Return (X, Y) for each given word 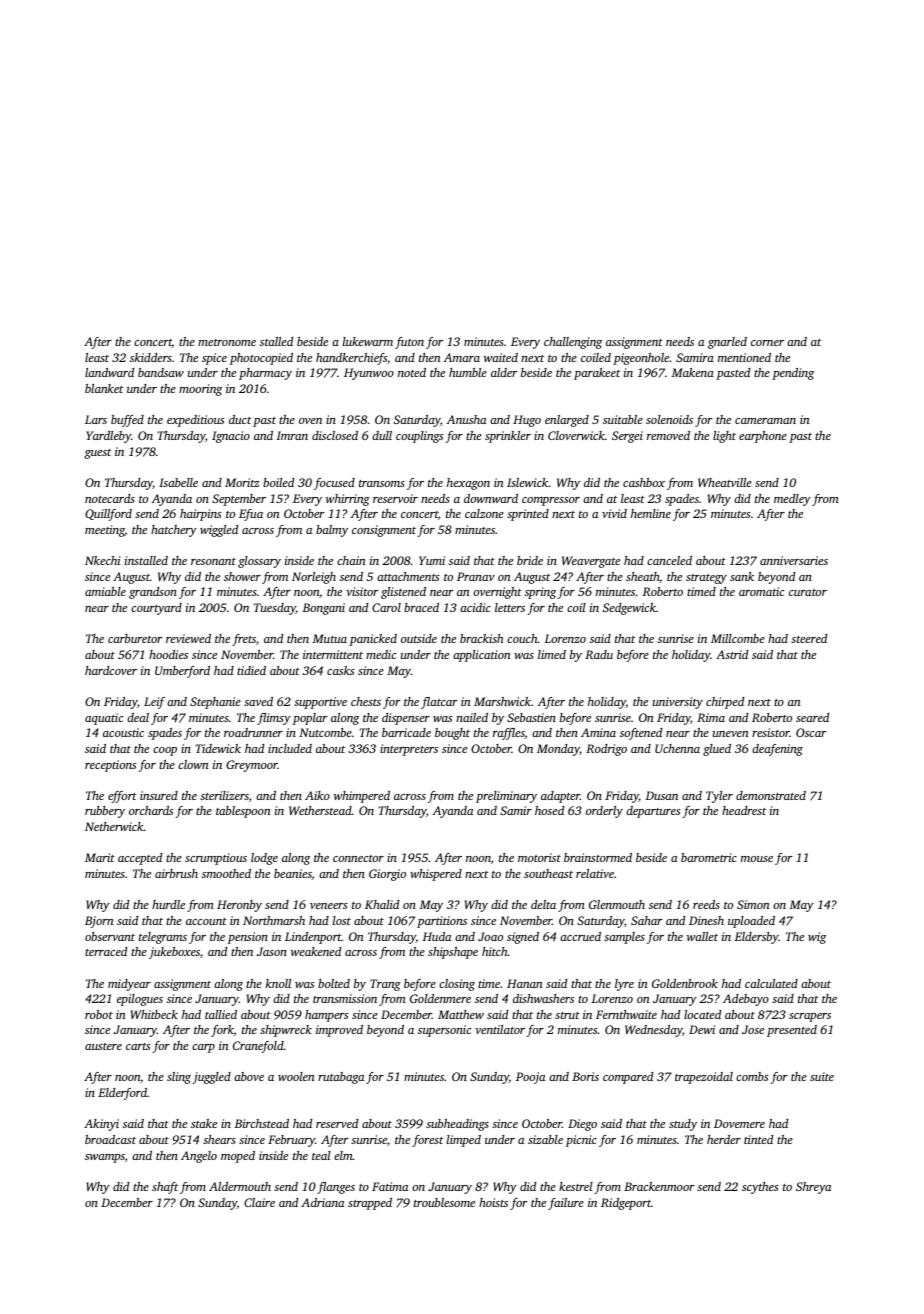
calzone (484, 513)
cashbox (644, 482)
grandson (153, 593)
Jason (272, 951)
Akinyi (101, 1125)
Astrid (732, 654)
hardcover (111, 670)
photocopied (261, 359)
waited (501, 357)
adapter (560, 797)
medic (381, 654)
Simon (753, 904)
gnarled (727, 343)
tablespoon (243, 812)
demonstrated (771, 795)
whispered (436, 875)
